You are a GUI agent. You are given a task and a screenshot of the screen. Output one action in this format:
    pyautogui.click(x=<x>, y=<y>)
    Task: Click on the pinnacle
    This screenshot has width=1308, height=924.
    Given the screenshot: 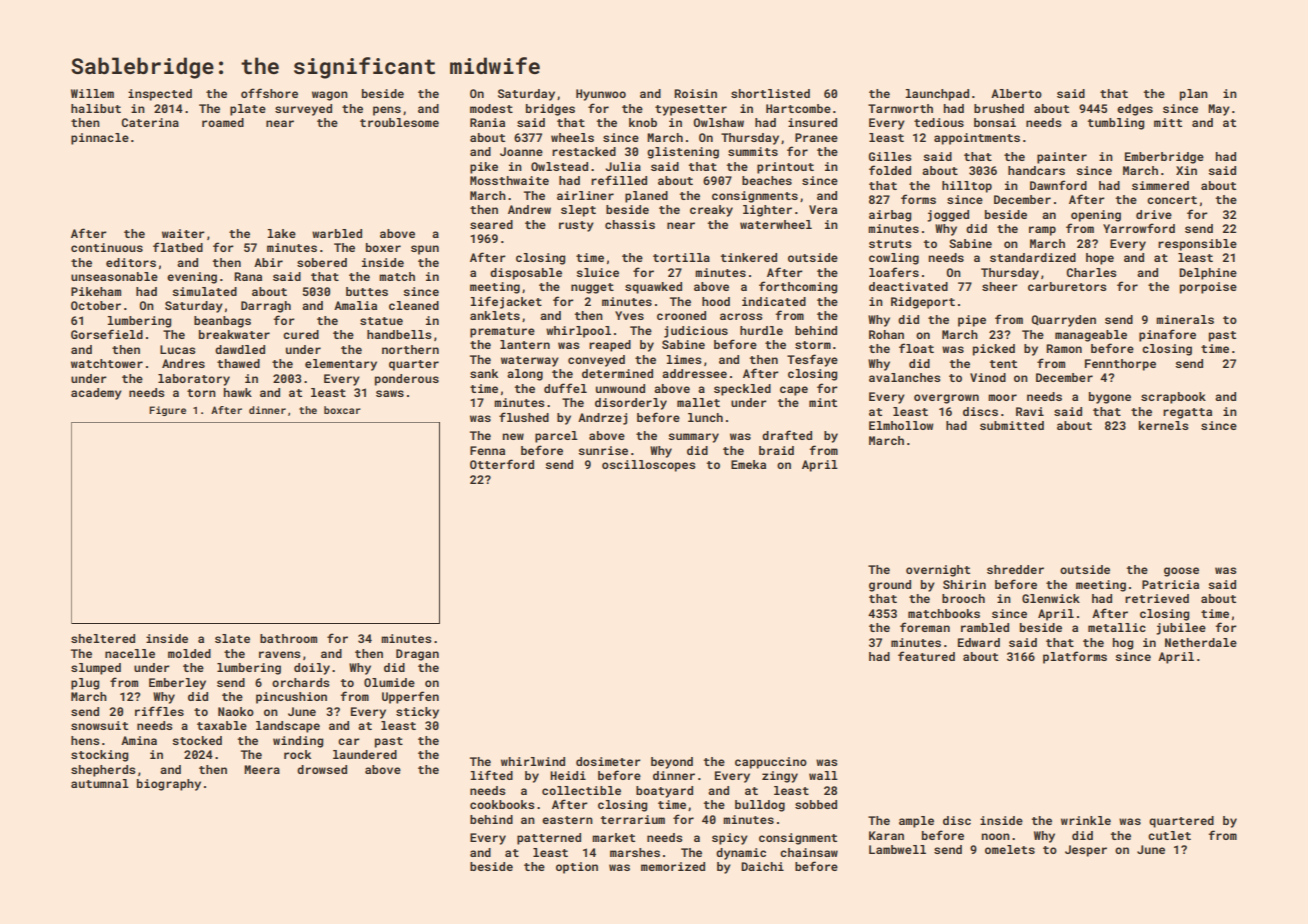 What is the action you would take?
    pyautogui.click(x=100, y=139)
